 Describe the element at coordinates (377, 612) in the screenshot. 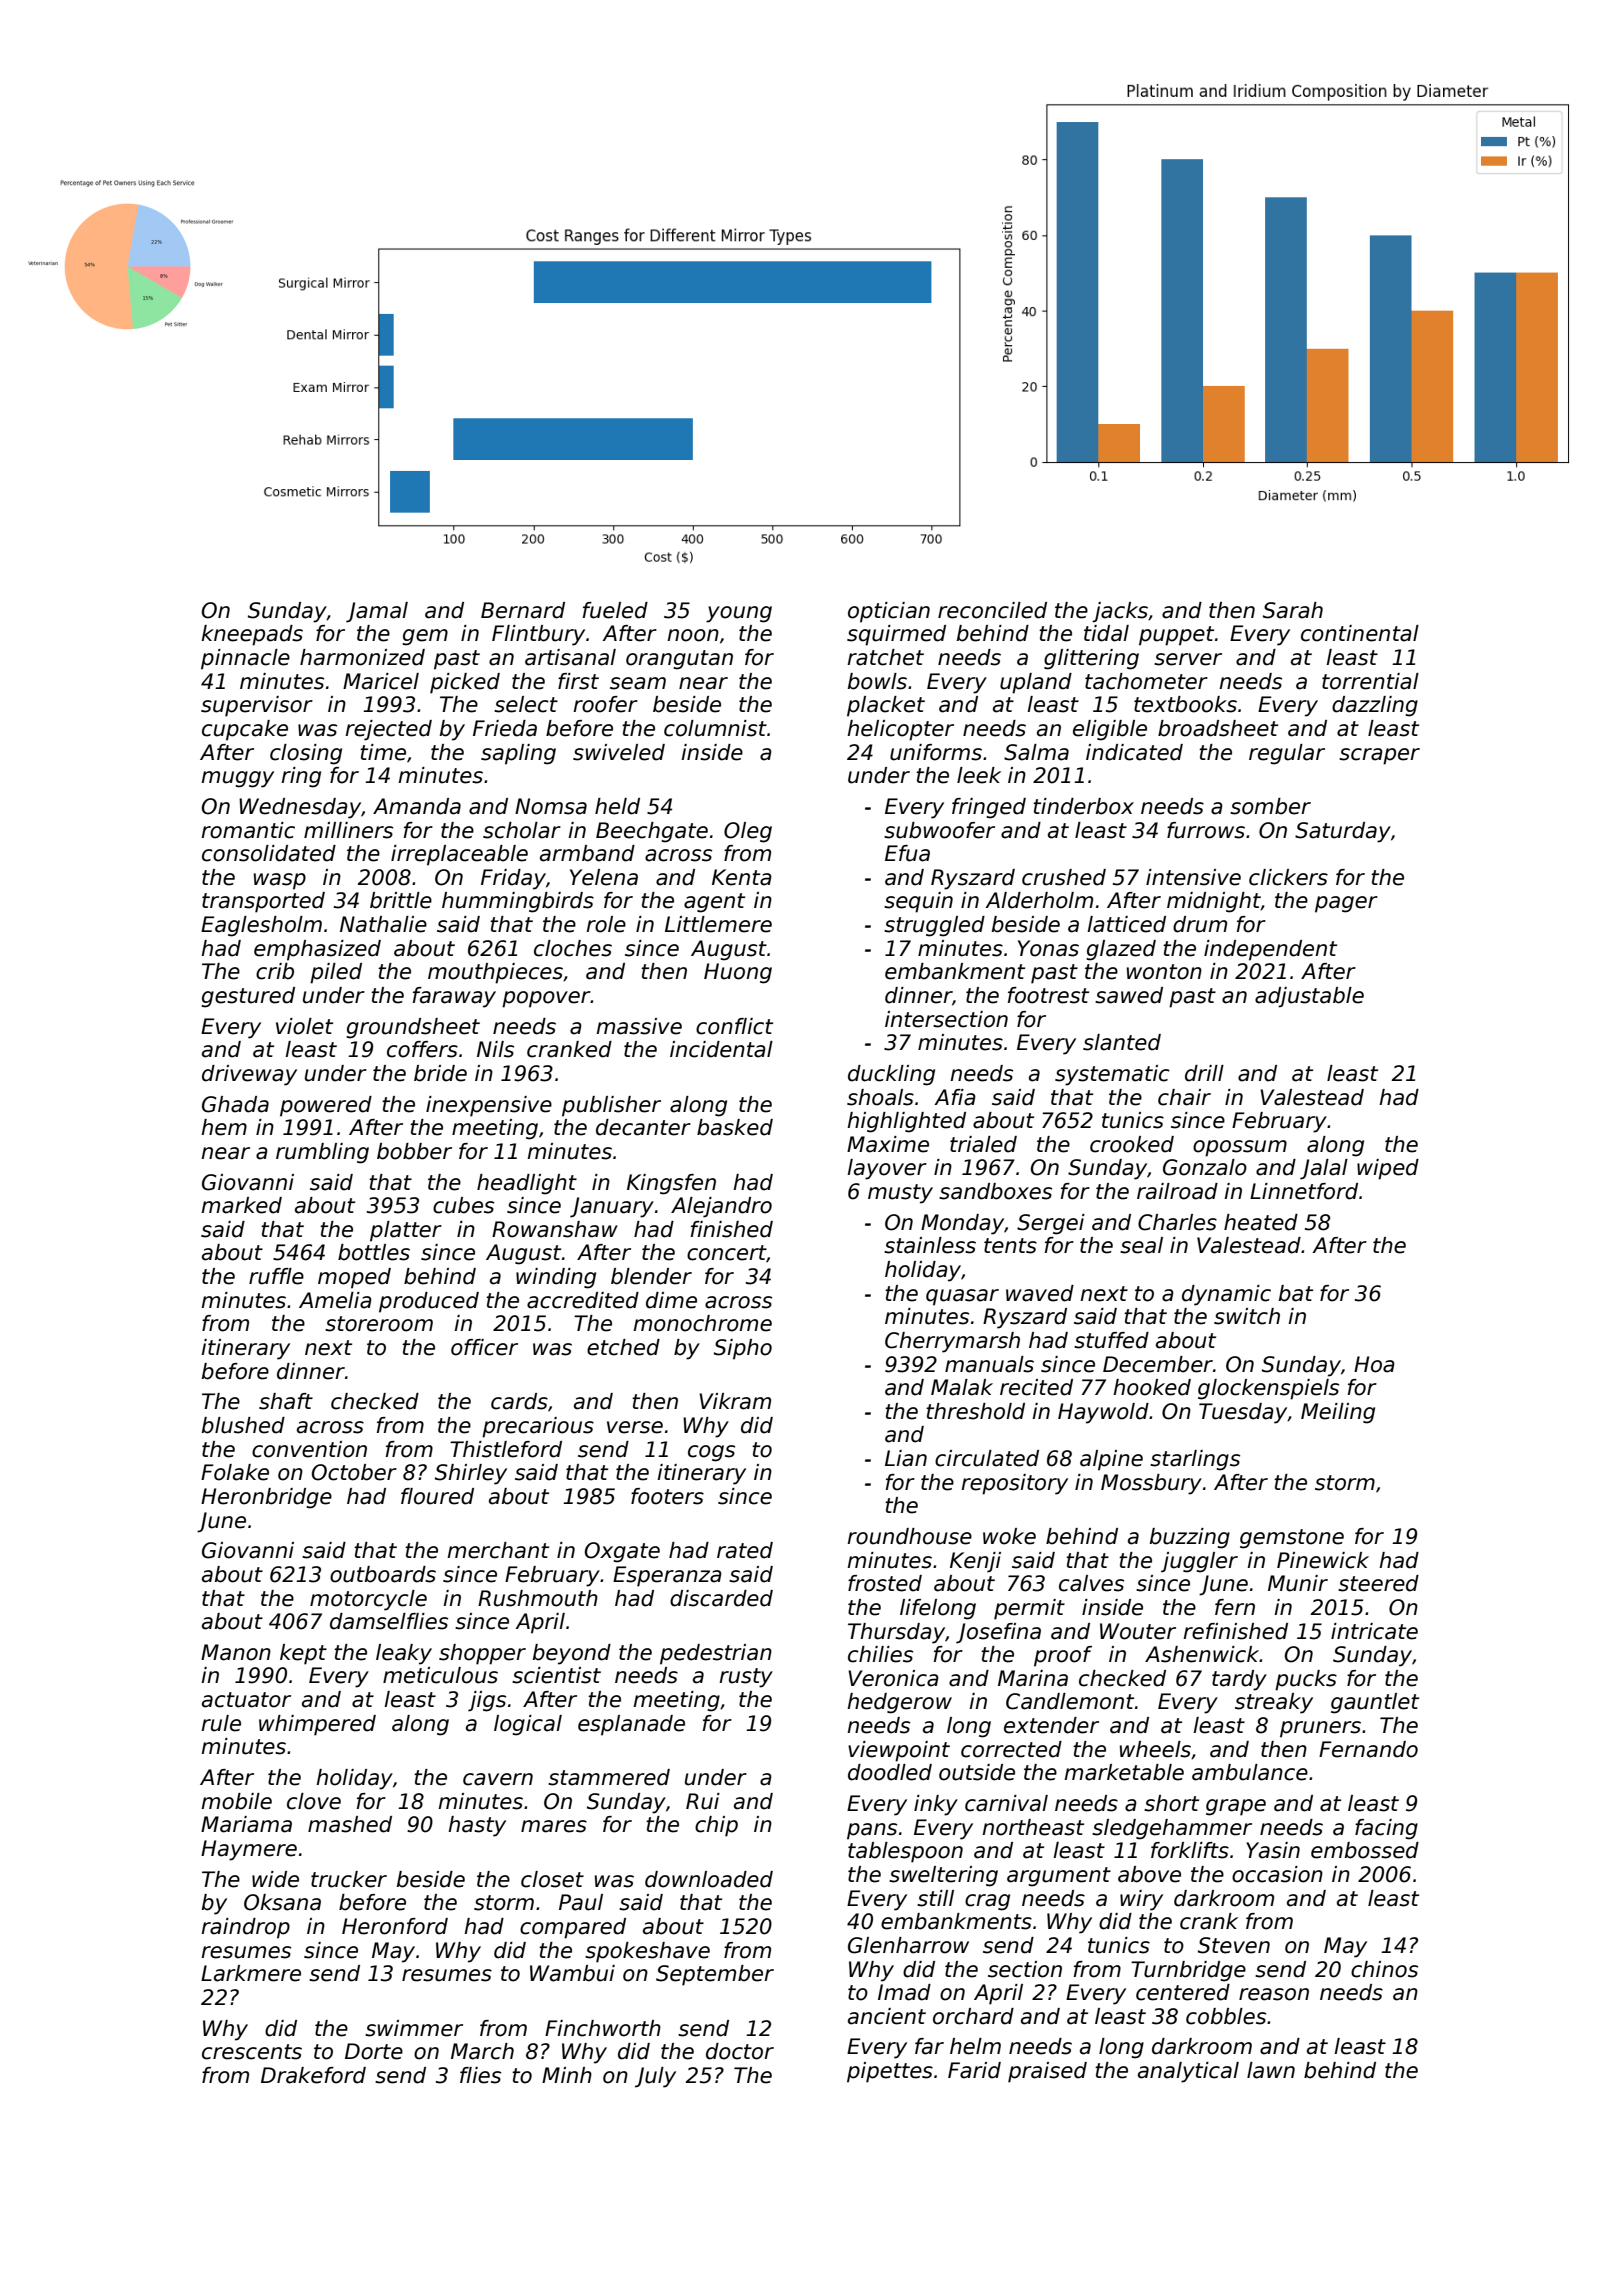

I see `Jamal` at that location.
